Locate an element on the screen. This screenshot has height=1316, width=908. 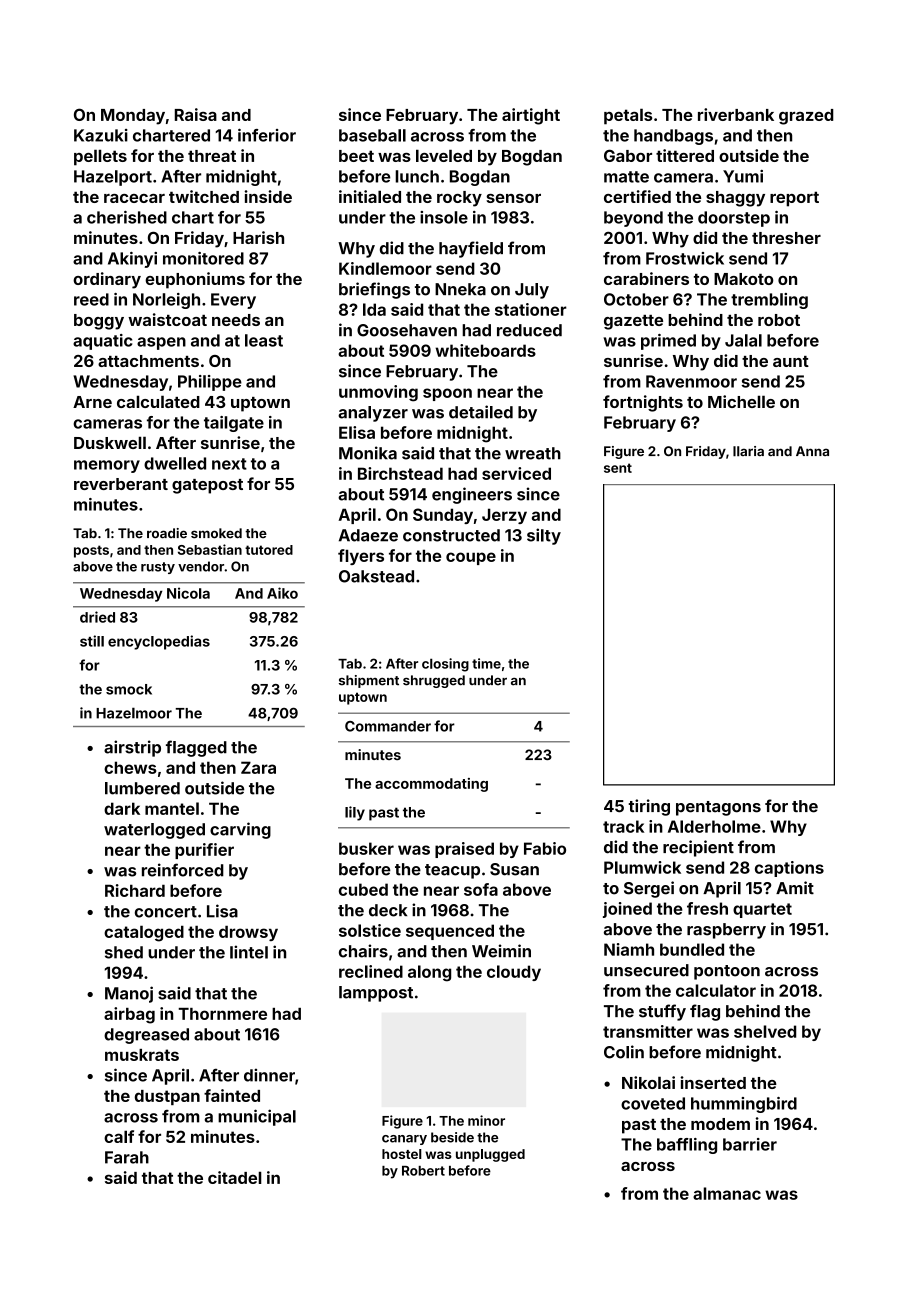
Ilaria is located at coordinates (748, 451).
